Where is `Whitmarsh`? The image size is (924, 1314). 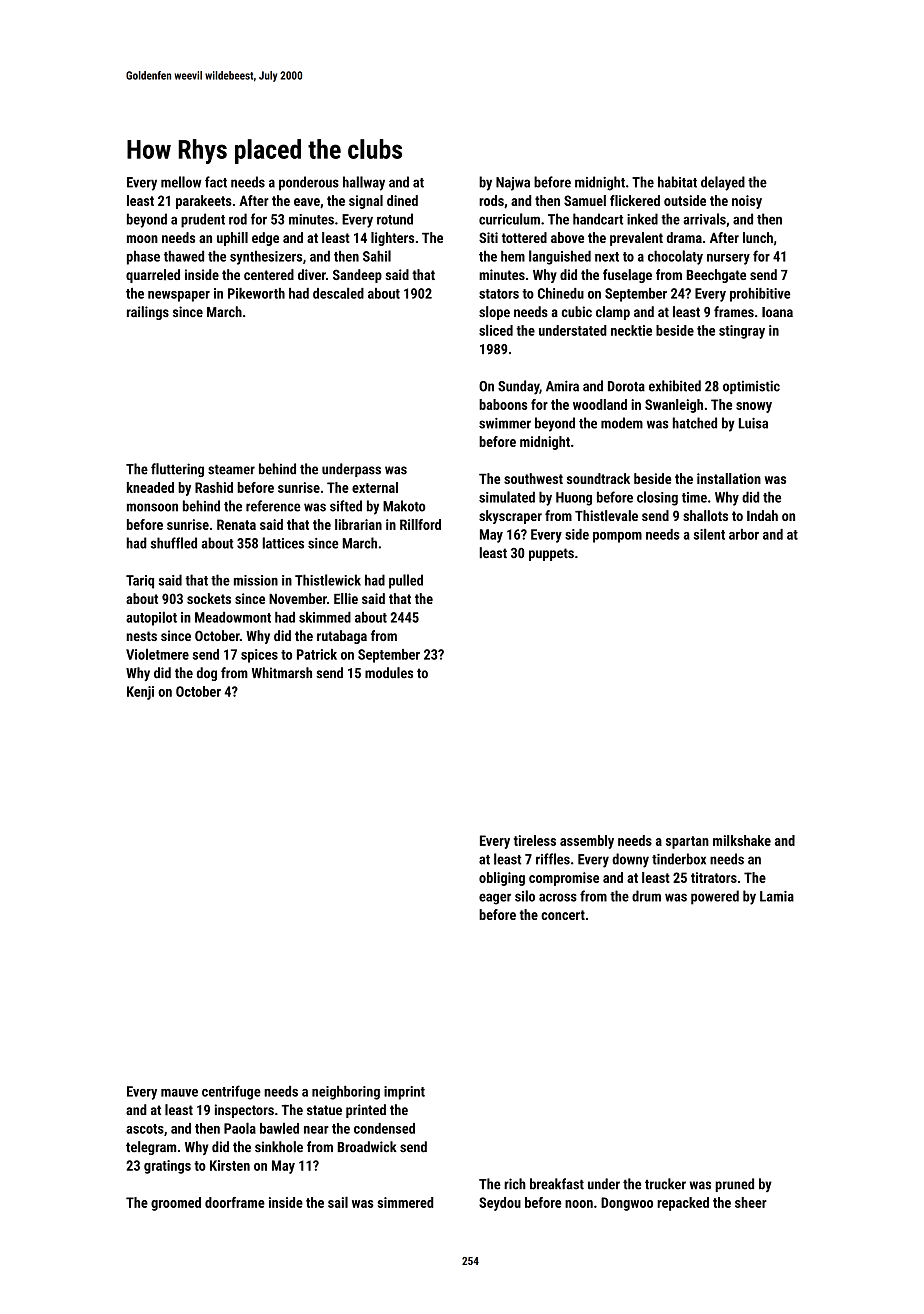
Whitmarsh is located at coordinates (282, 673).
